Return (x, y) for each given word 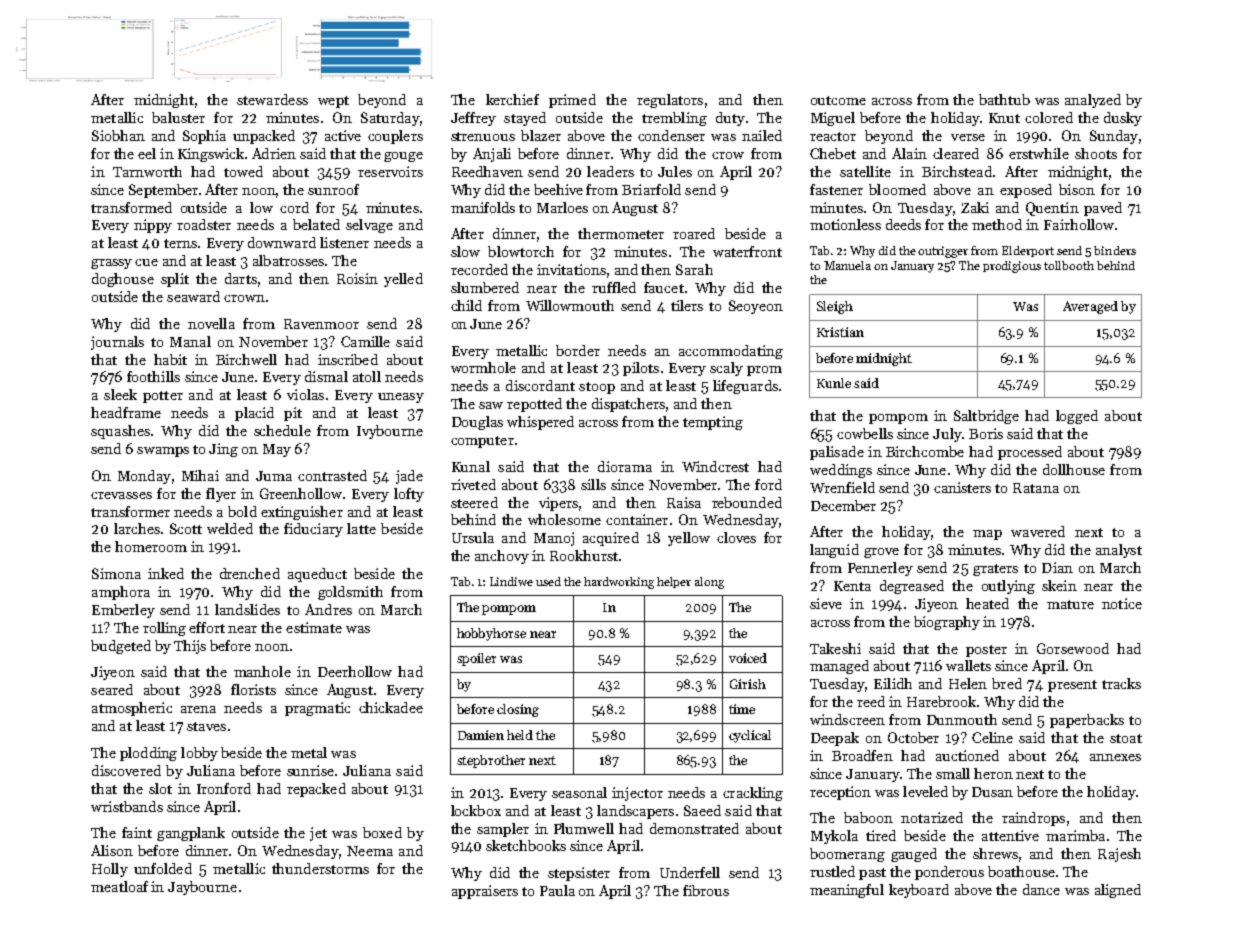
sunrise (310, 770)
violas (305, 394)
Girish (748, 684)
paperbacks (1087, 721)
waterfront (747, 251)
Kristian (840, 332)
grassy (111, 264)
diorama (625, 466)
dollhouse (1074, 469)
